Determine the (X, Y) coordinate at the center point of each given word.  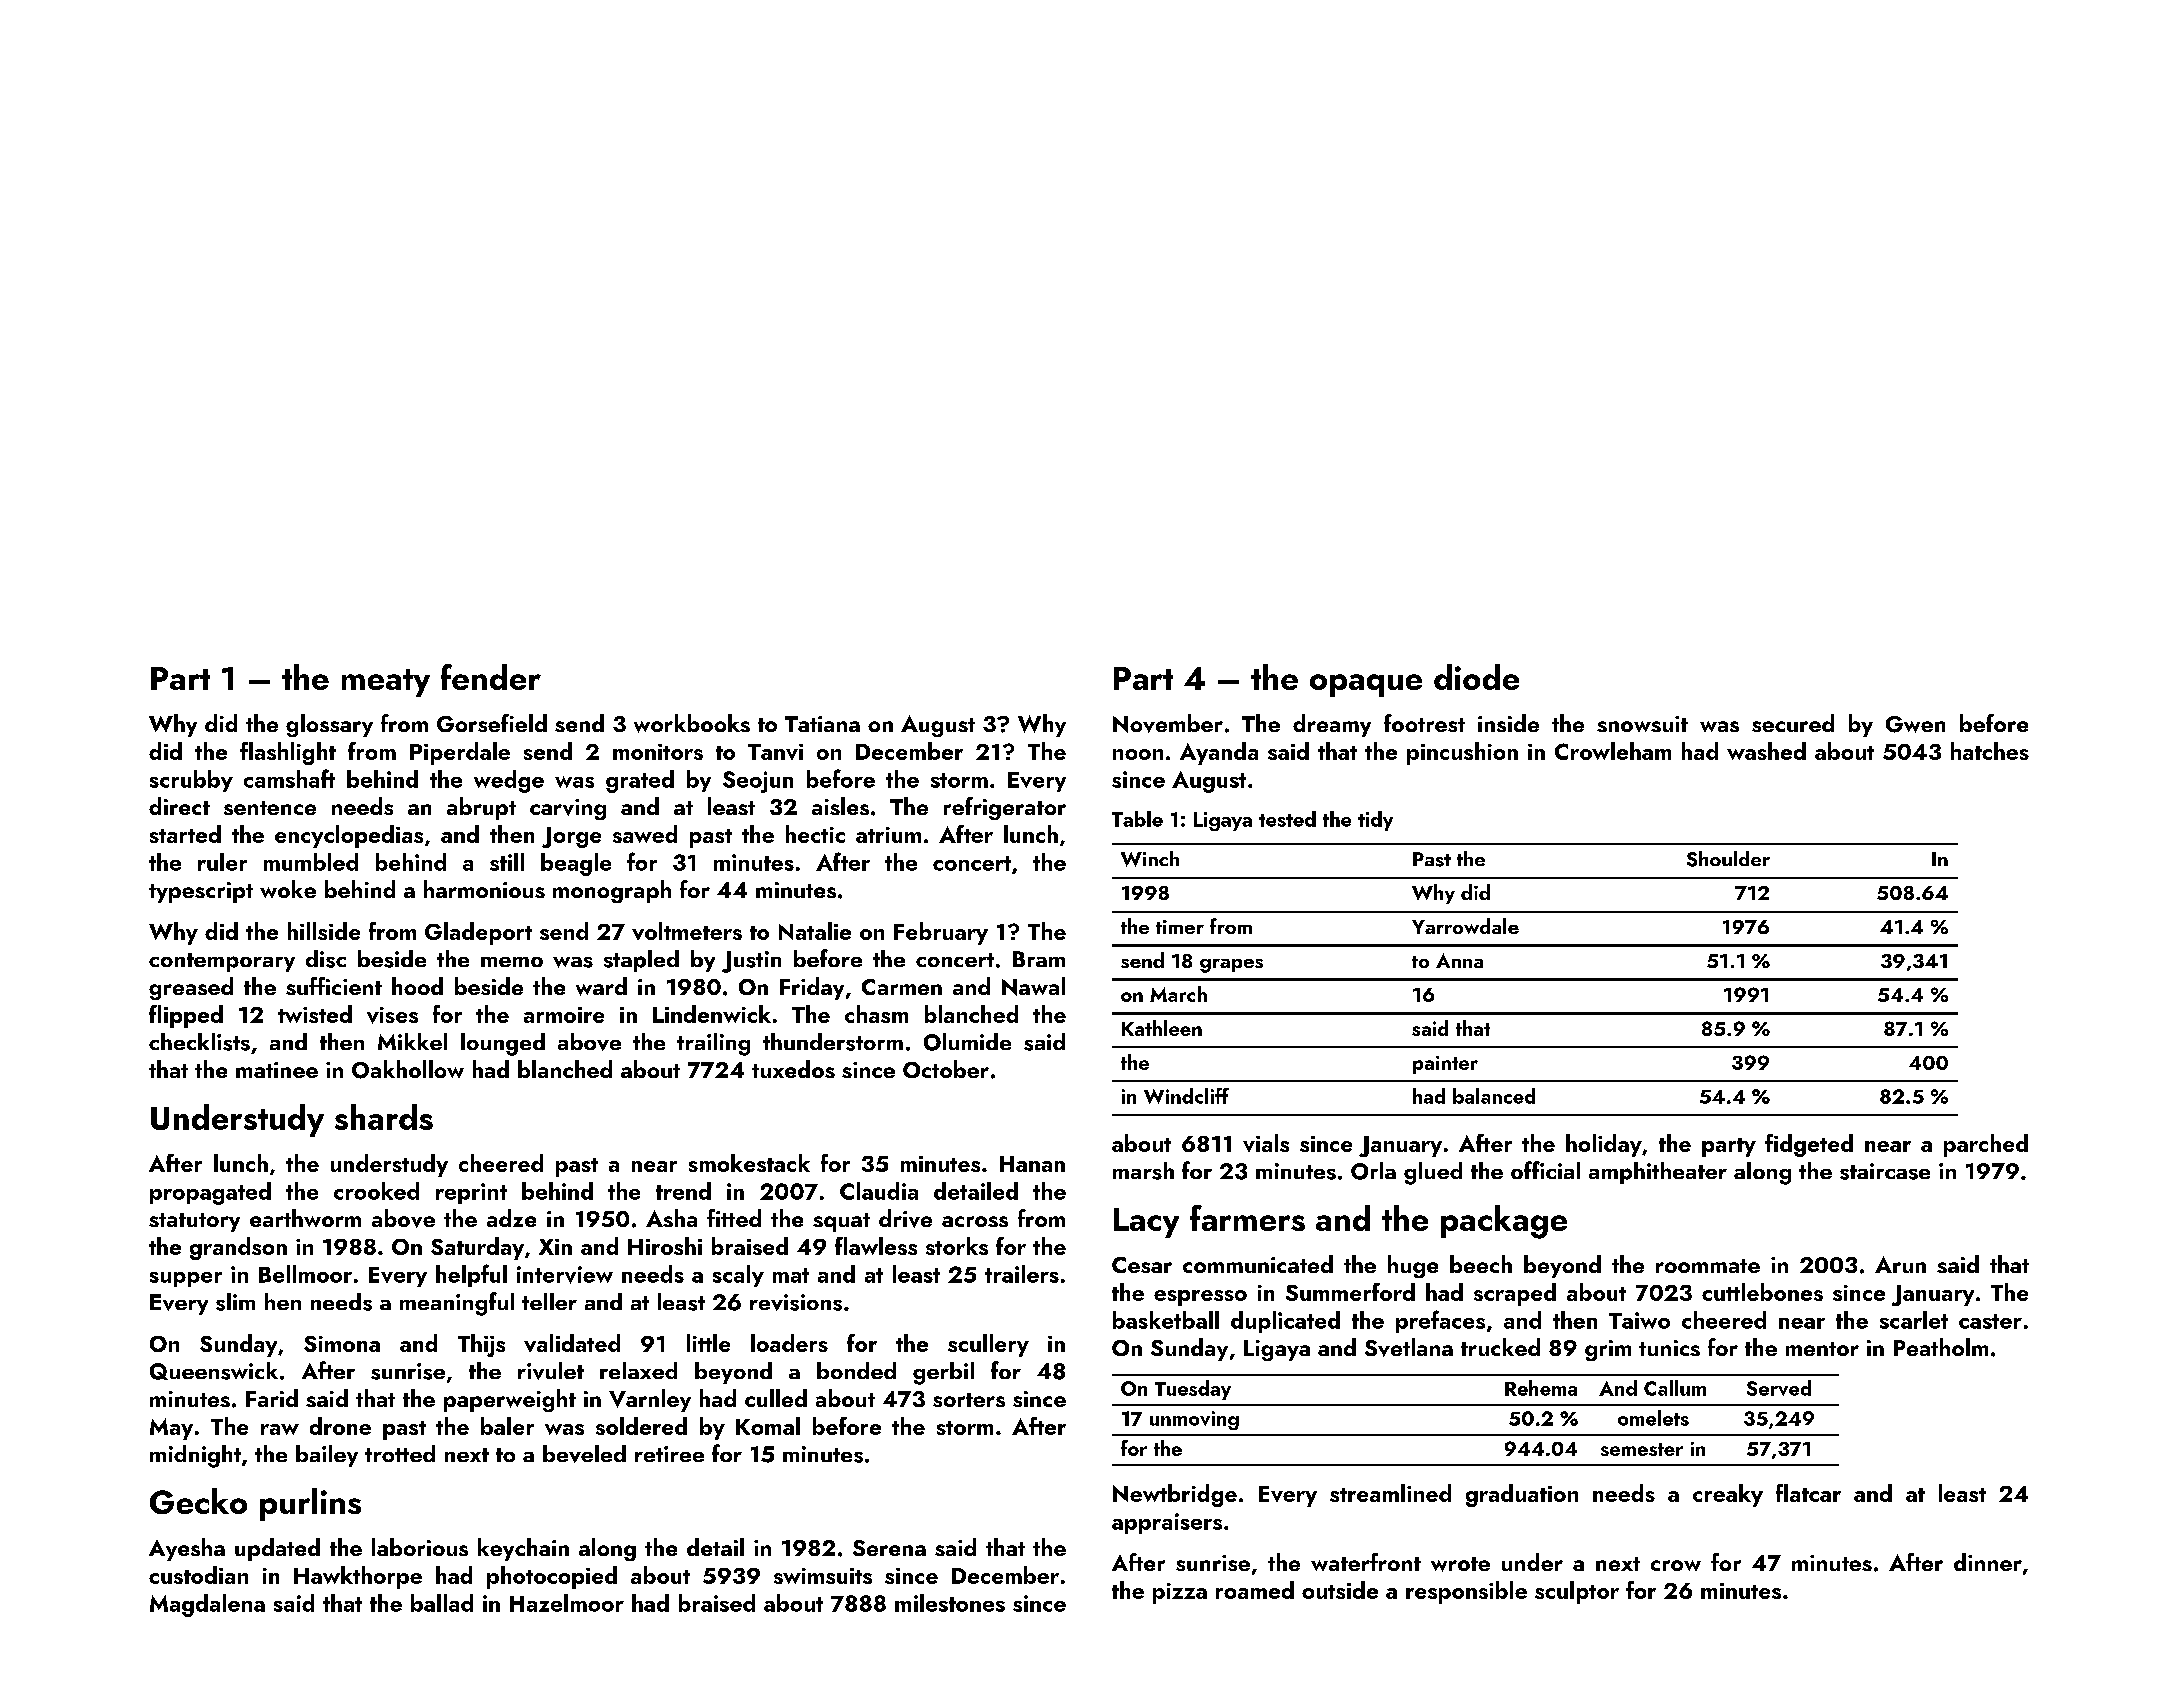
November (1168, 723)
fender (491, 677)
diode (1476, 677)
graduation (1522, 1495)
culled (776, 1398)
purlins (310, 1504)
